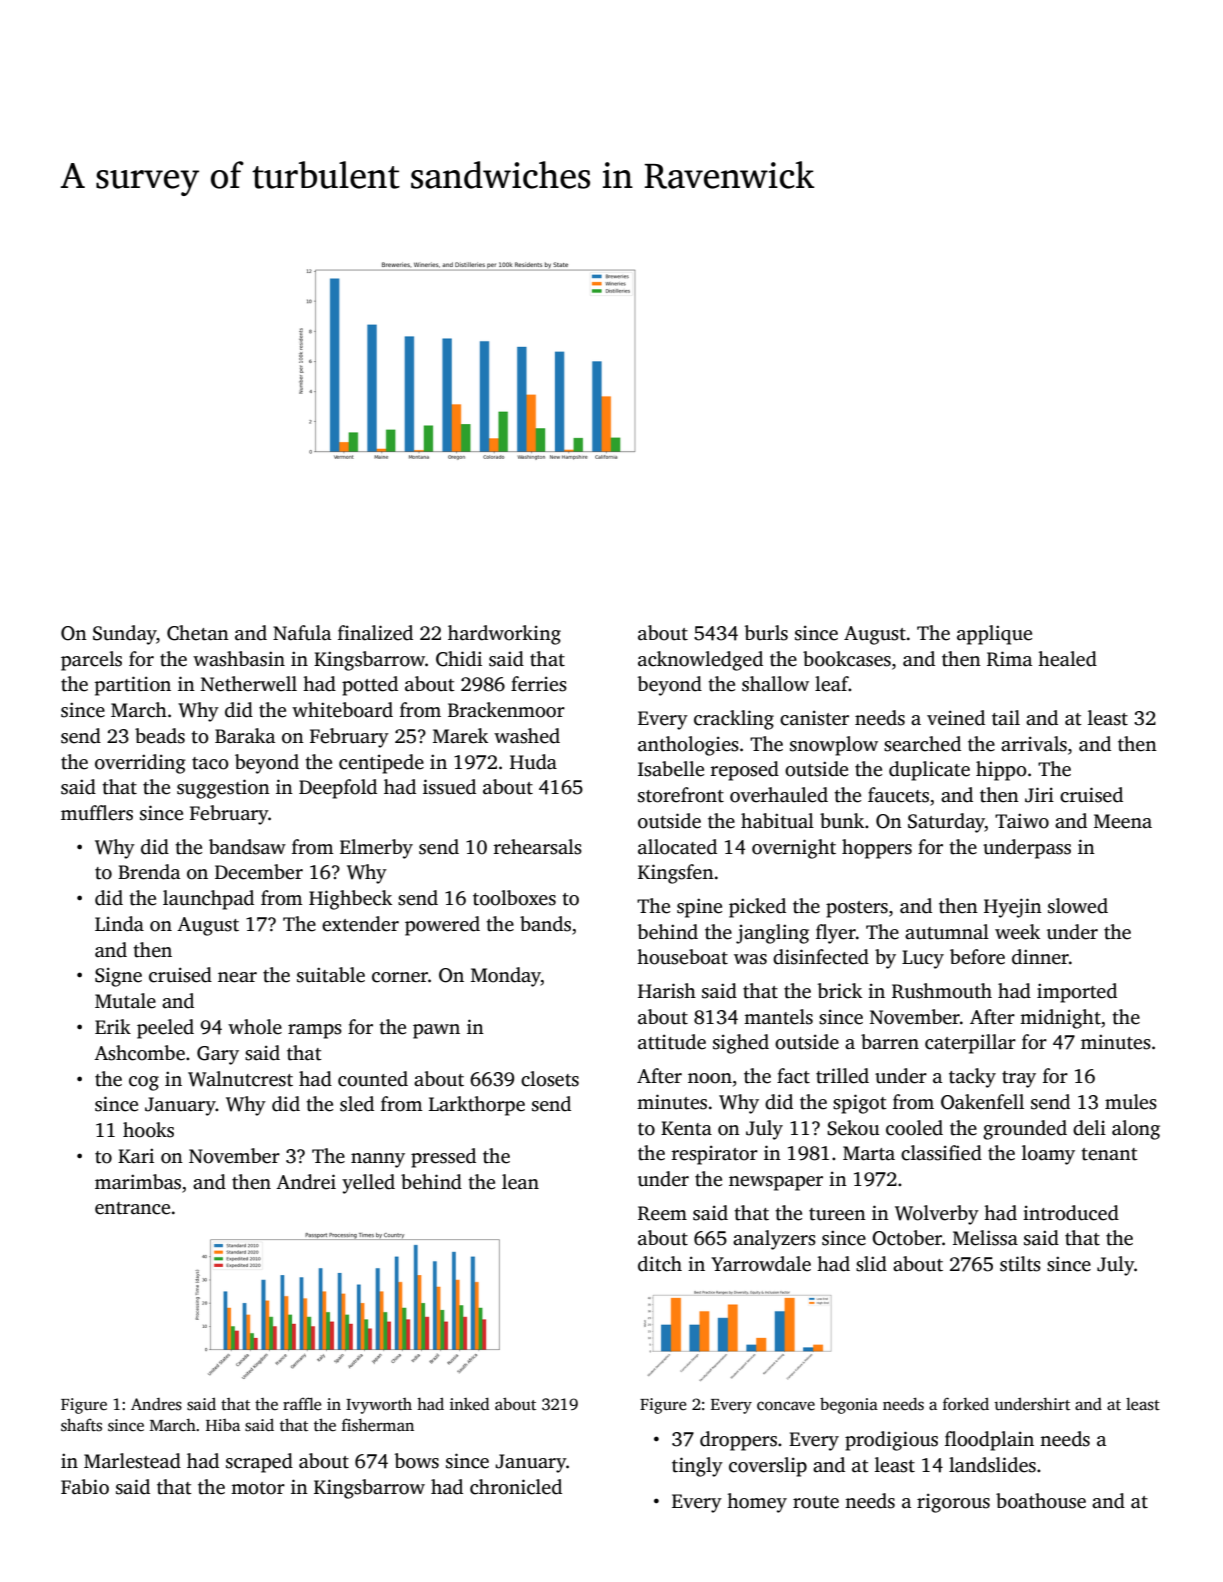 The width and height of the screenshot is (1223, 1582). I want to click on Chetan, so click(198, 633).
